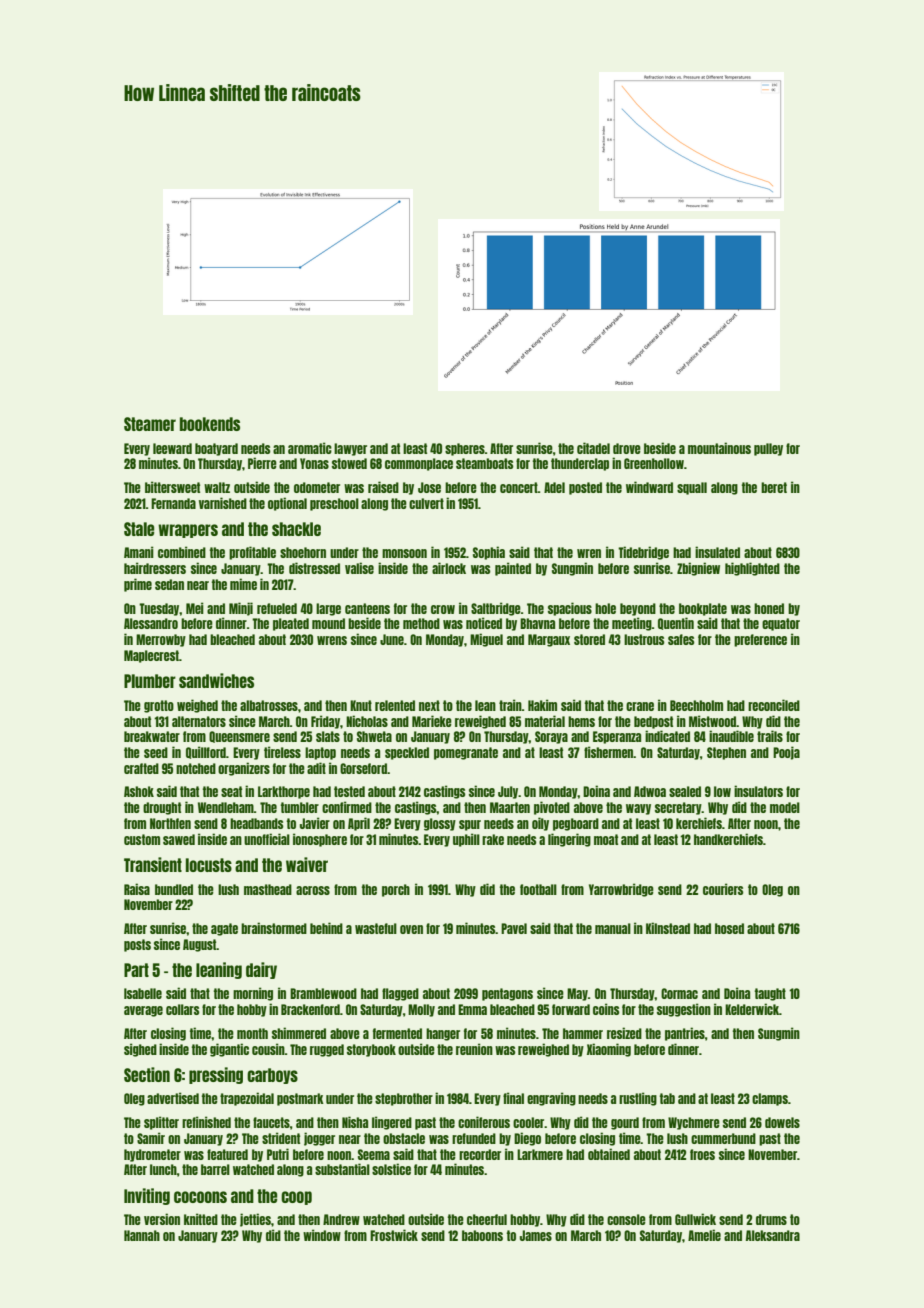 This document has width=924, height=1308. I want to click on jetties, so click(255, 1220).
